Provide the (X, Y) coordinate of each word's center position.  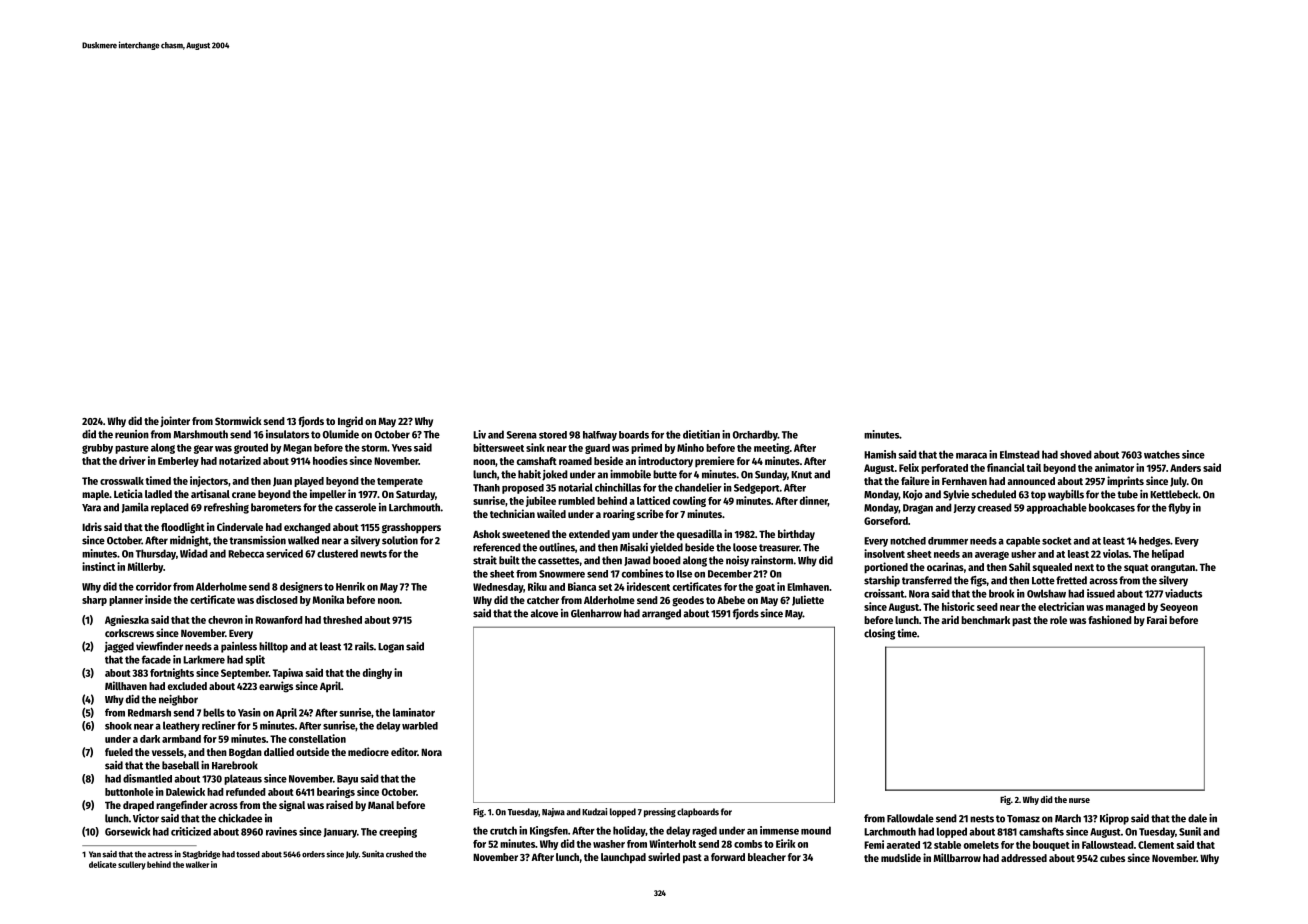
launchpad (623, 858)
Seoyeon (1179, 608)
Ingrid (350, 422)
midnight (189, 541)
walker (197, 864)
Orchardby (755, 435)
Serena (522, 435)
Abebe (731, 600)
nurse (1079, 800)
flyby (1179, 508)
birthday (796, 534)
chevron (225, 620)
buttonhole (129, 792)
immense (779, 830)
